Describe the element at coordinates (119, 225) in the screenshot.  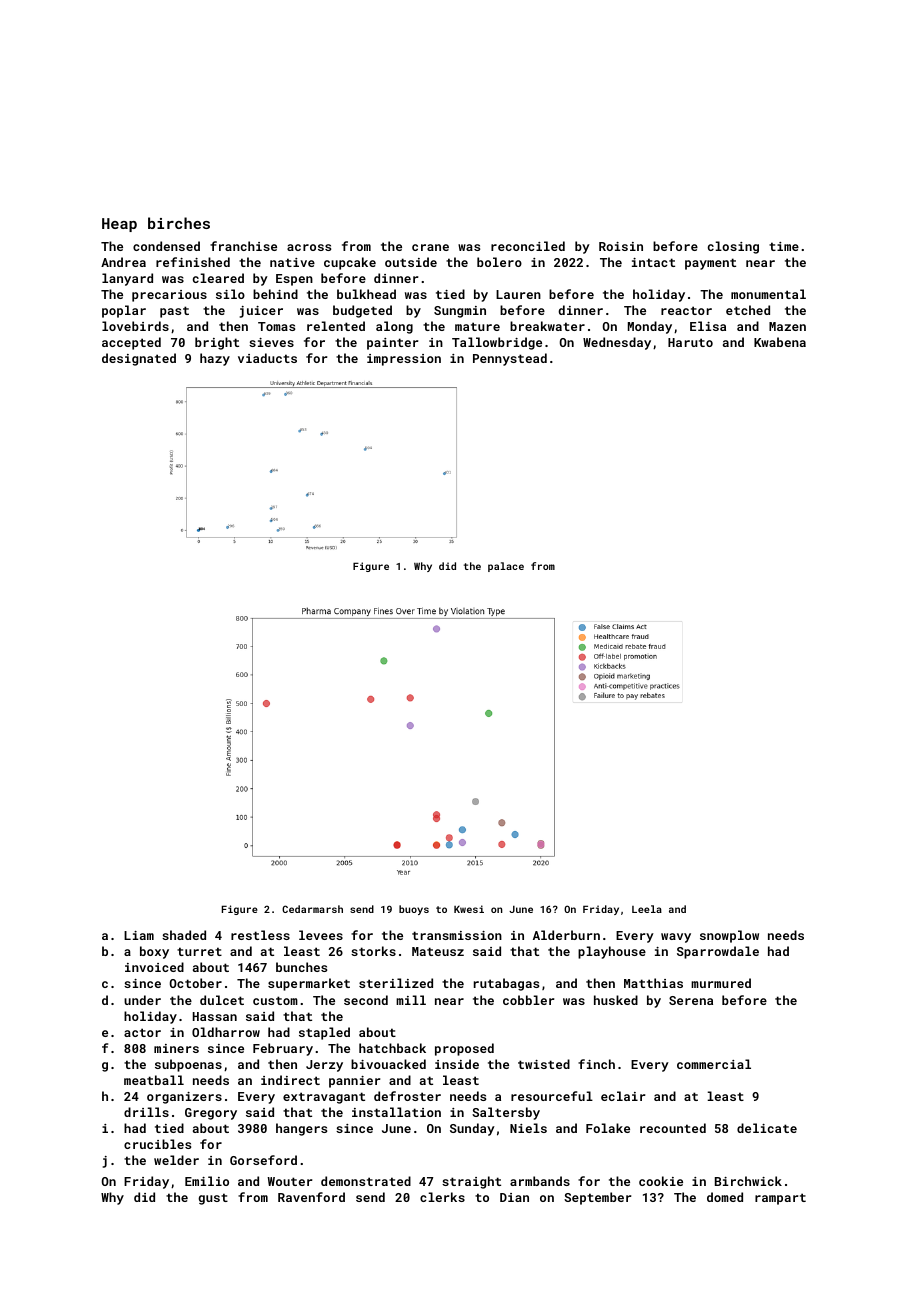
I see `Heap` at that location.
